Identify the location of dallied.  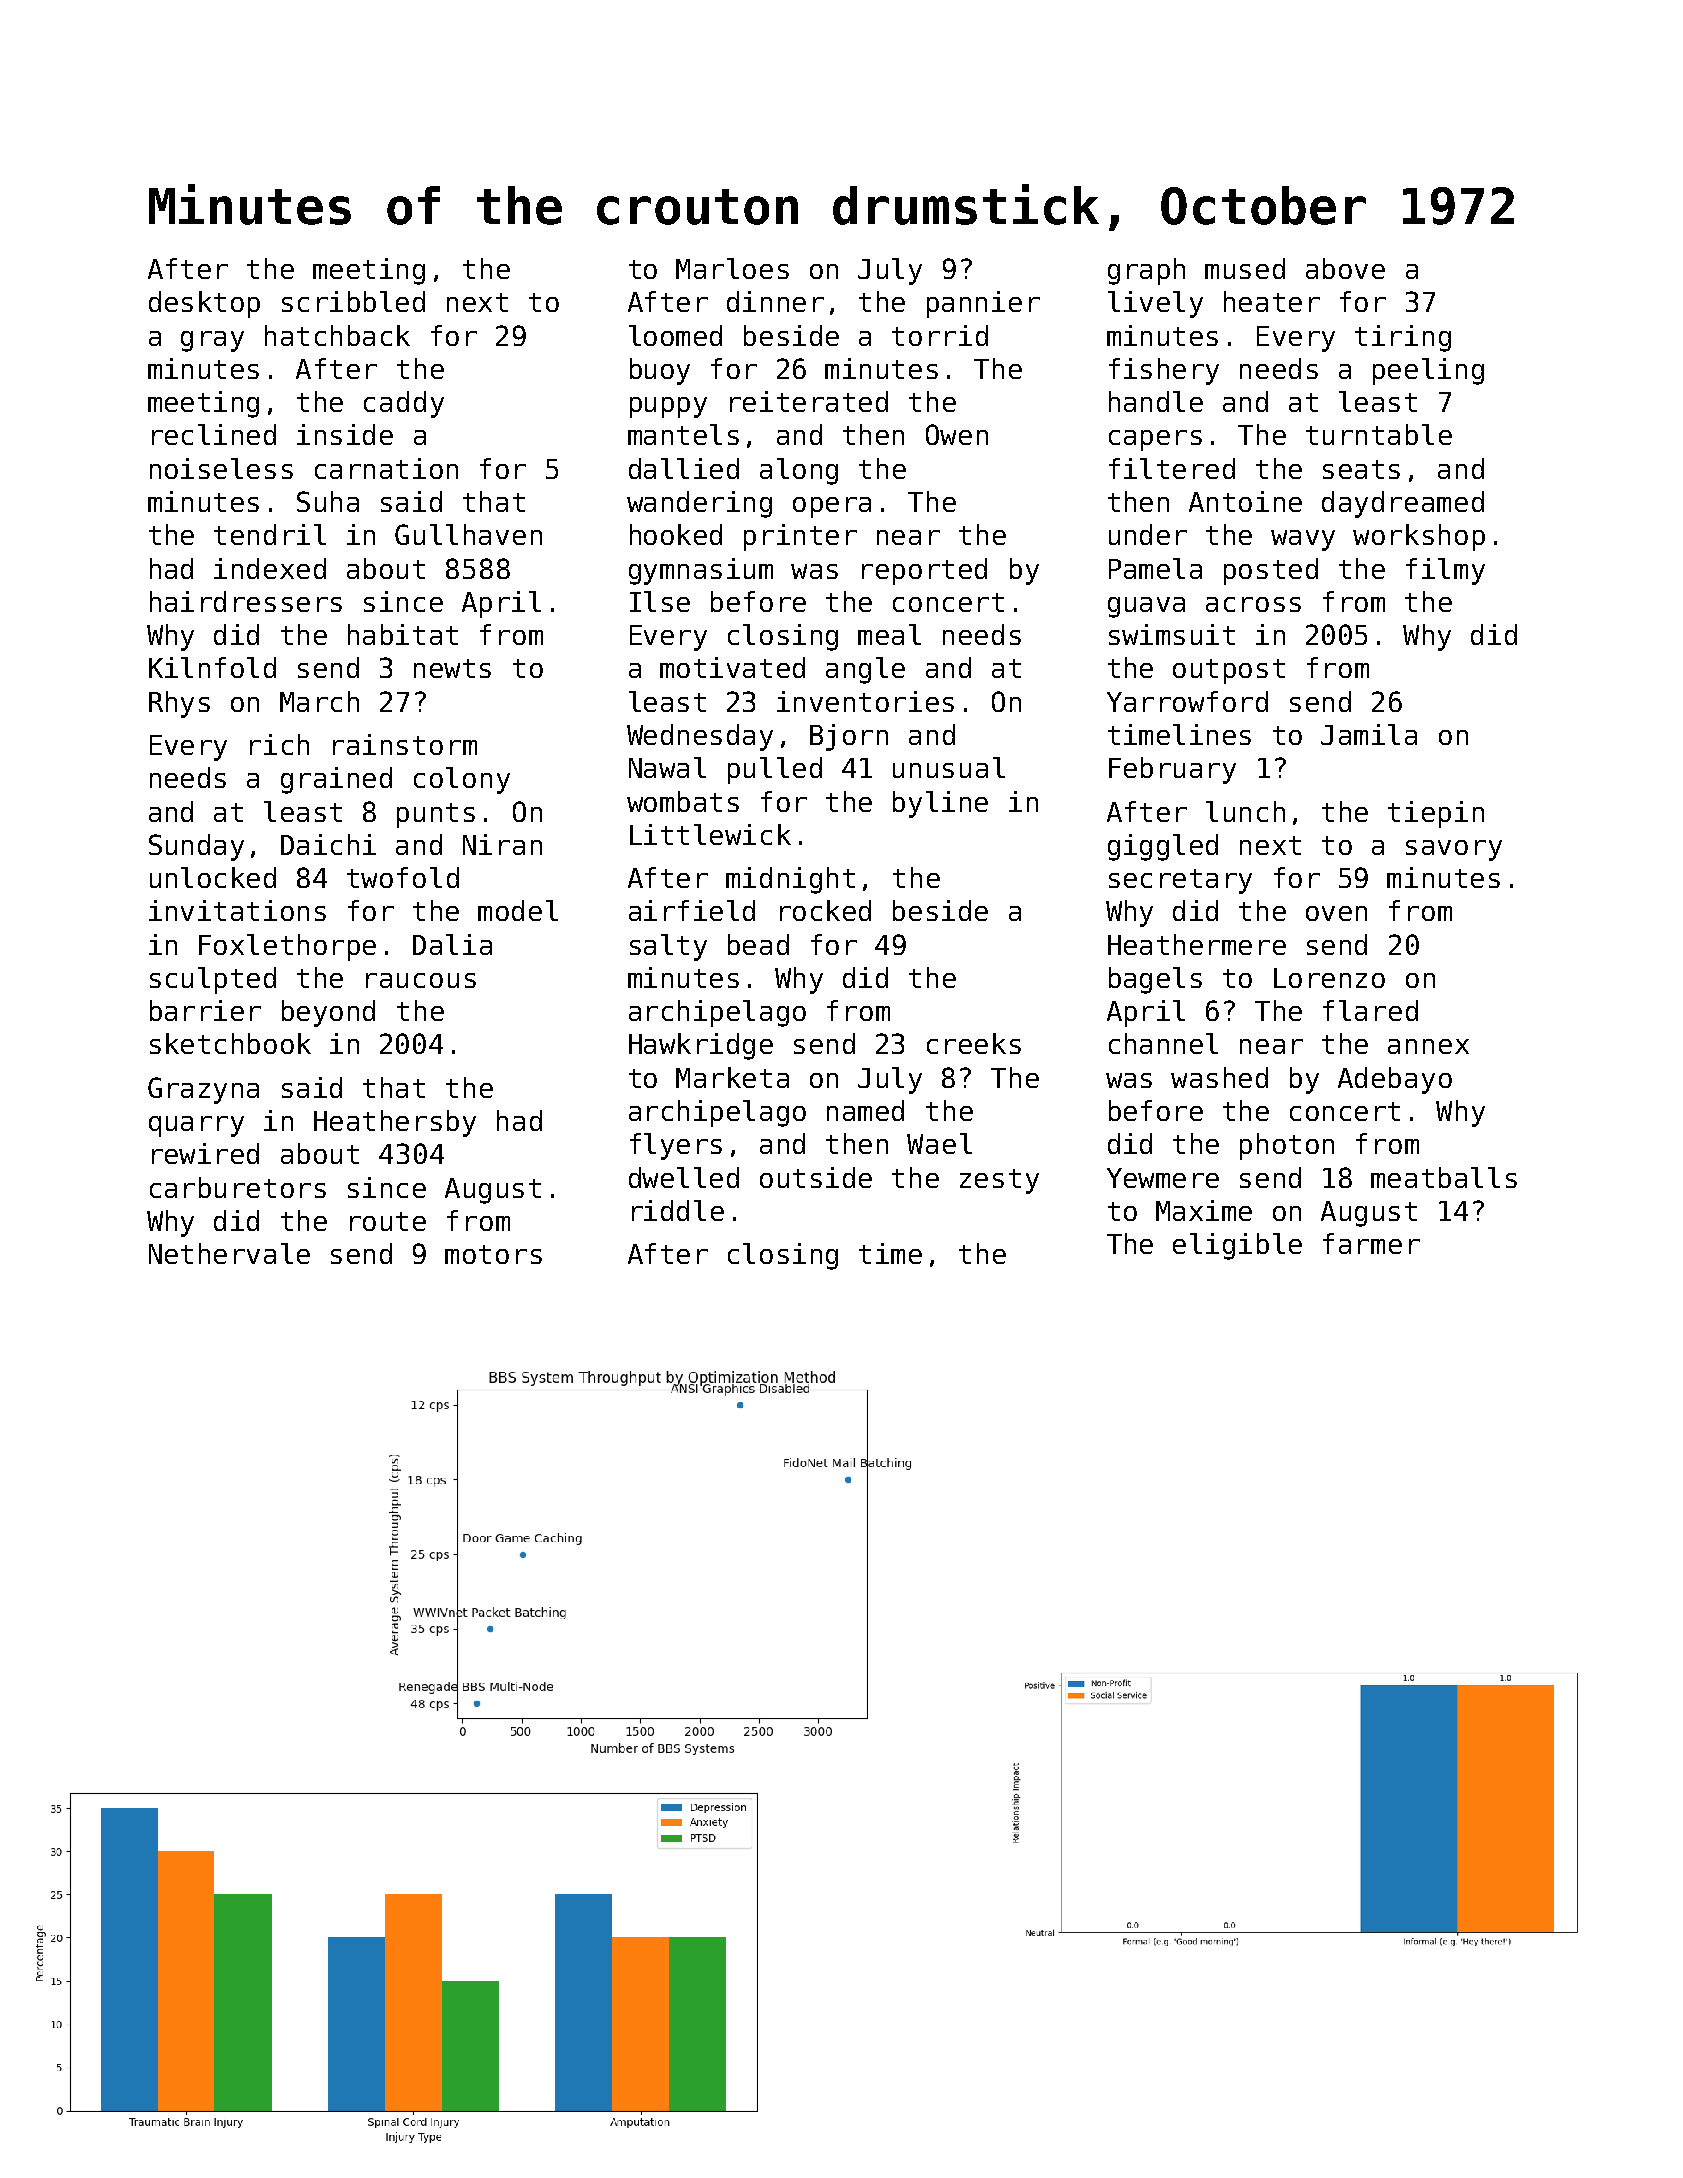
(684, 468).
